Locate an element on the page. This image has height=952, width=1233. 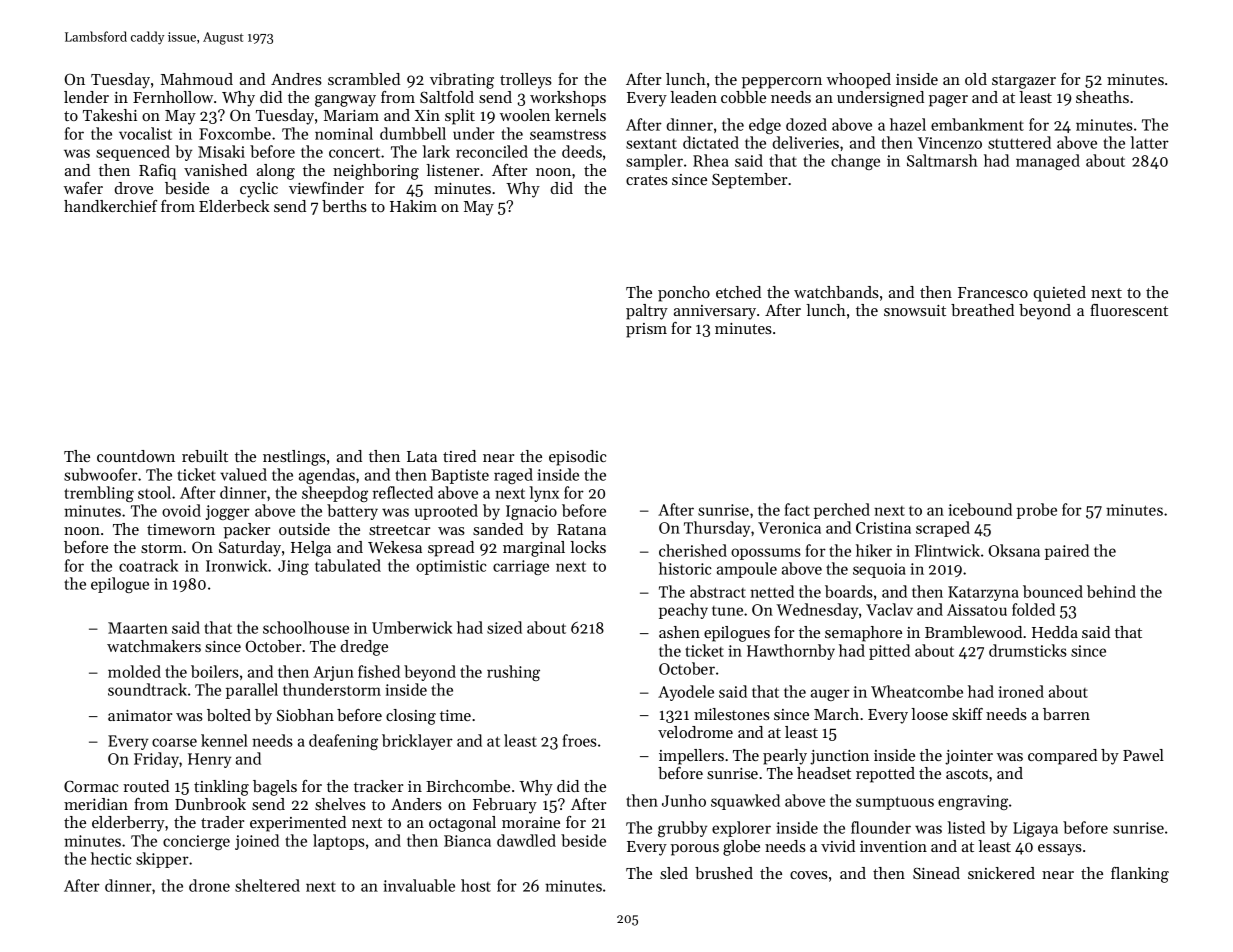
Elderbeck is located at coordinates (234, 206).
